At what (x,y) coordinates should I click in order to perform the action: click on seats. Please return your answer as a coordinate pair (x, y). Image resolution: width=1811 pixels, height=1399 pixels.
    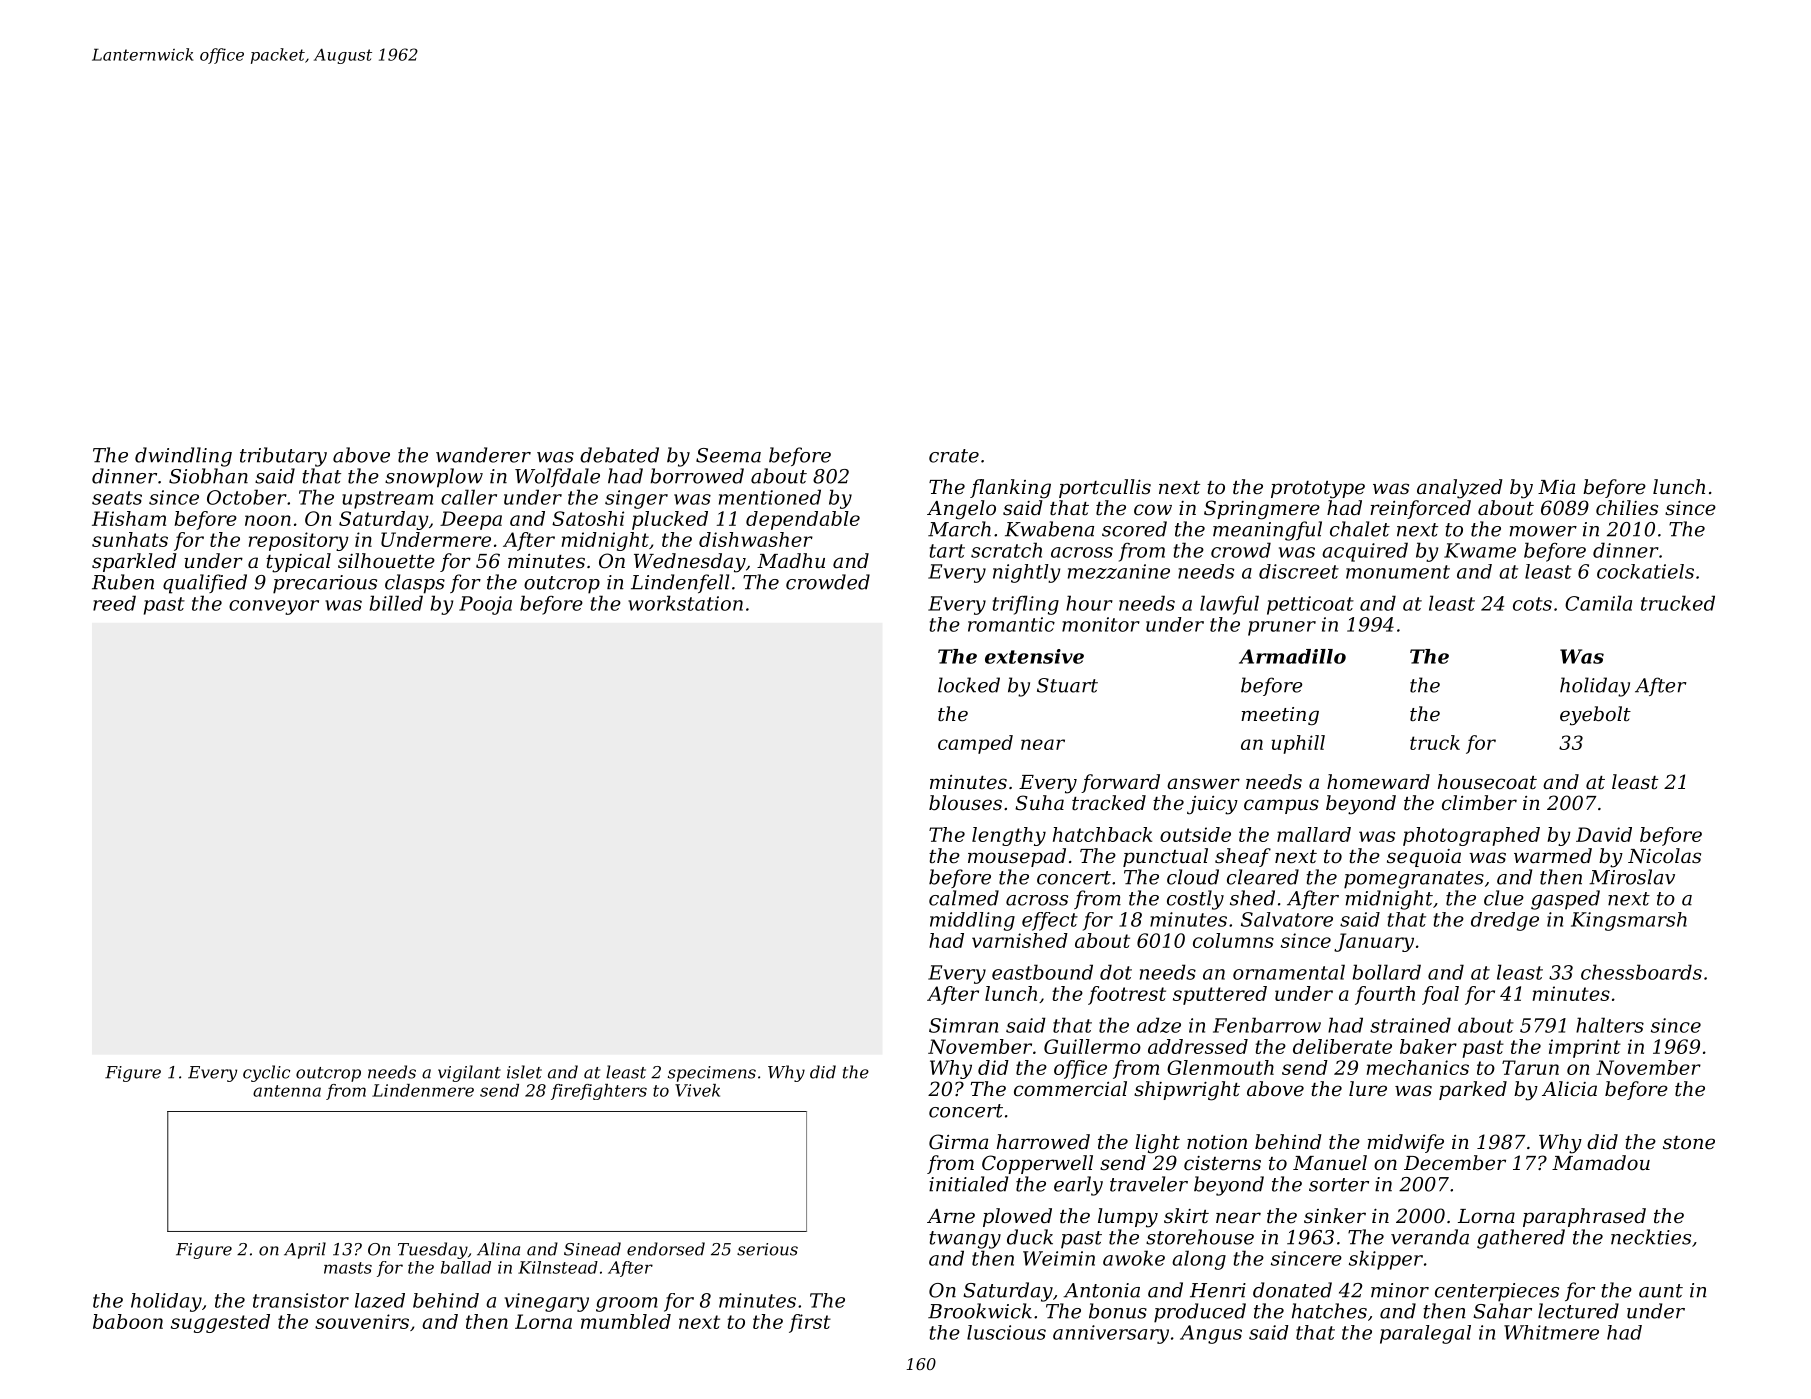
    Looking at the image, I should click on (117, 498).
